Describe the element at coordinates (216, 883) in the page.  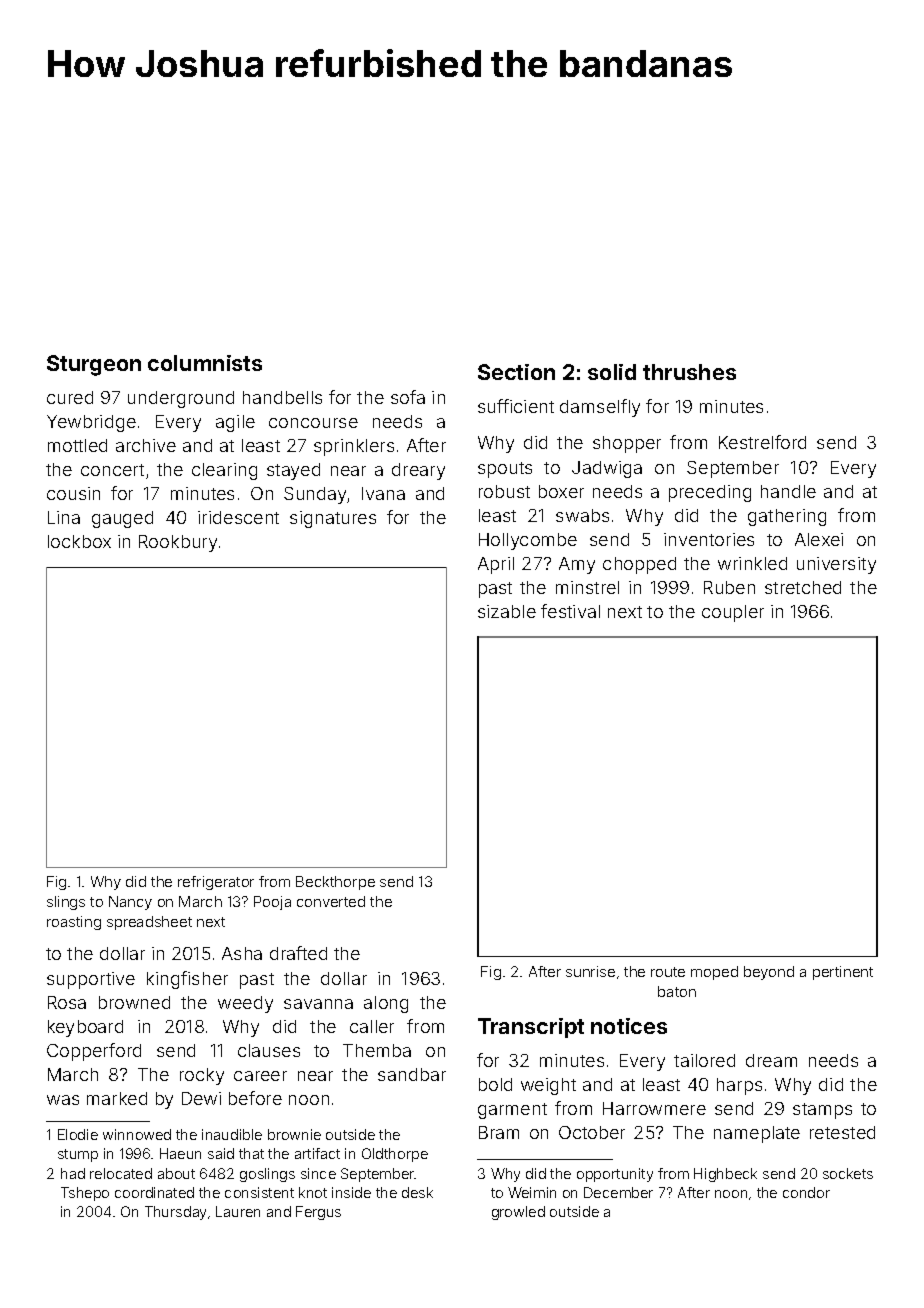
I see `refrigerator` at that location.
